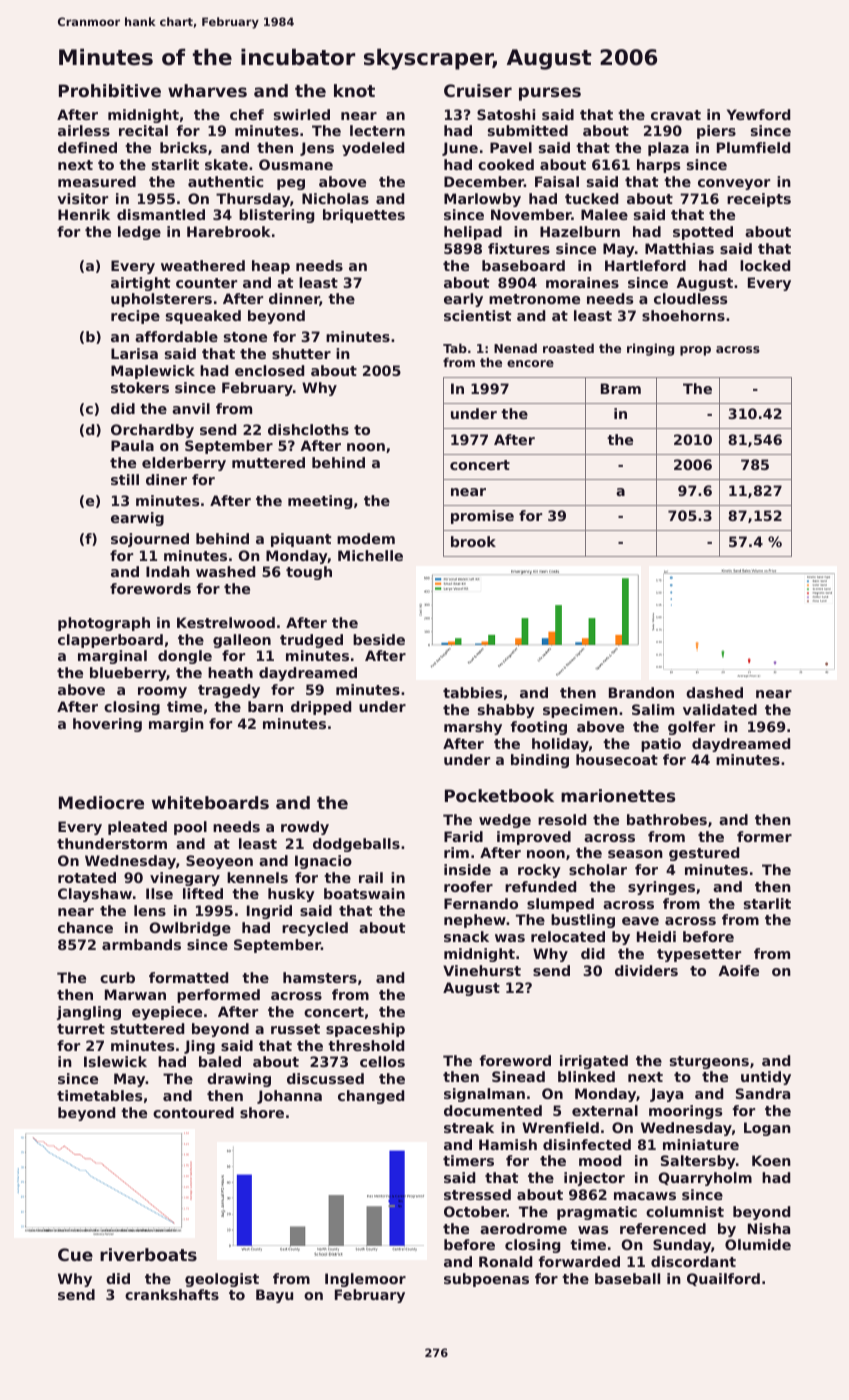 The image size is (849, 1400). I want to click on bustling, so click(583, 921).
